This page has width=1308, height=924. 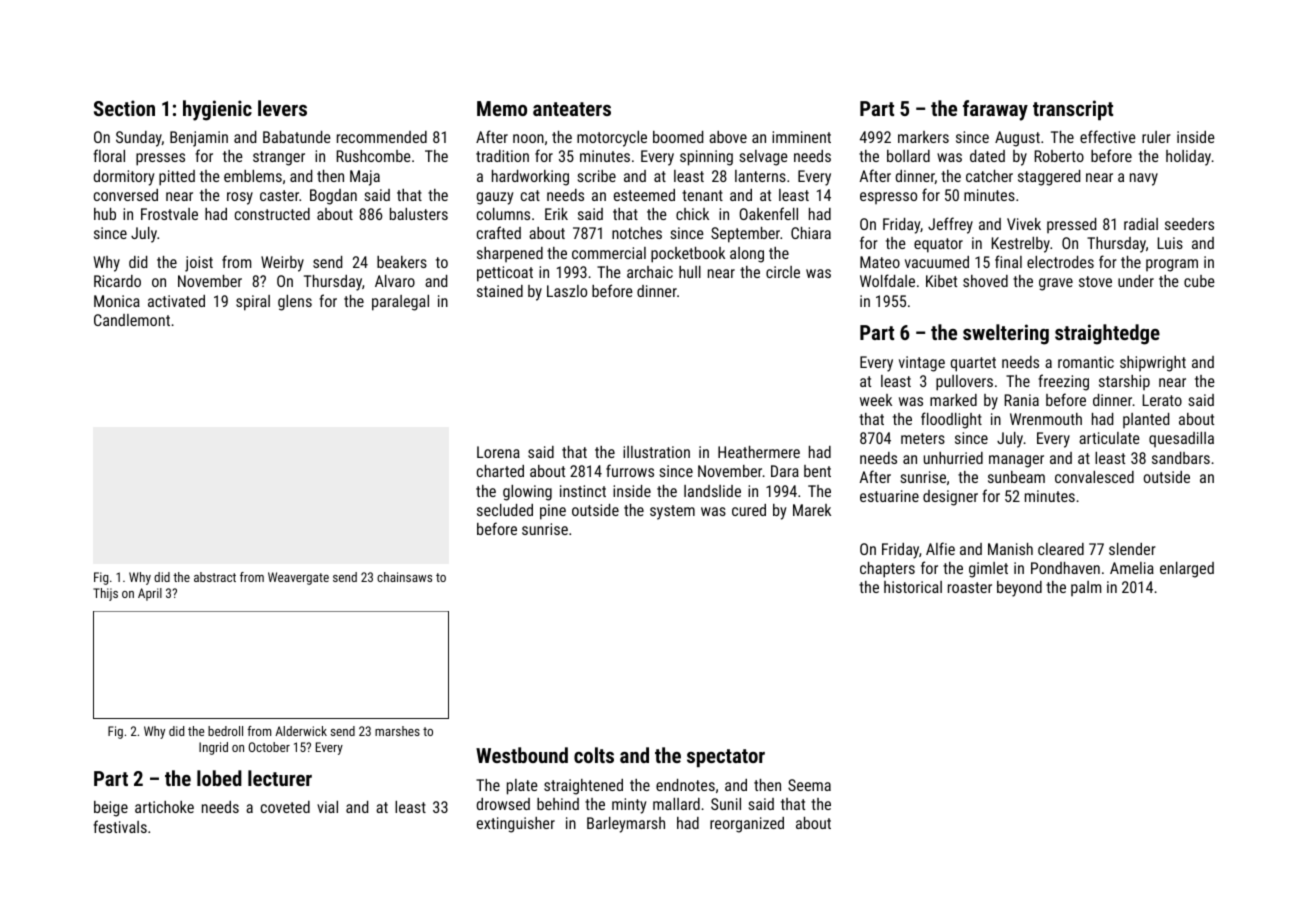 I want to click on vial, so click(x=327, y=807).
